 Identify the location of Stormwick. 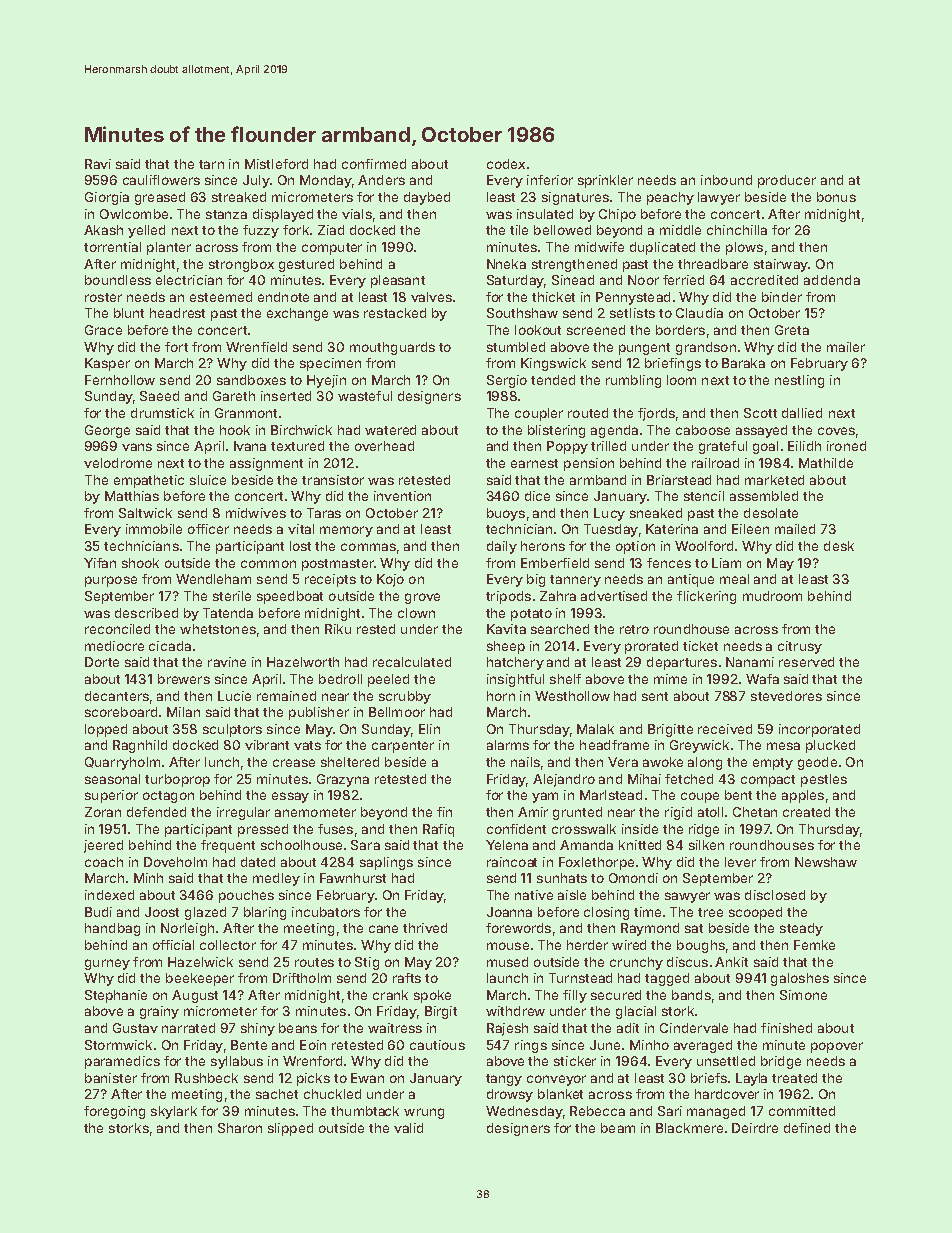
(118, 1045).
